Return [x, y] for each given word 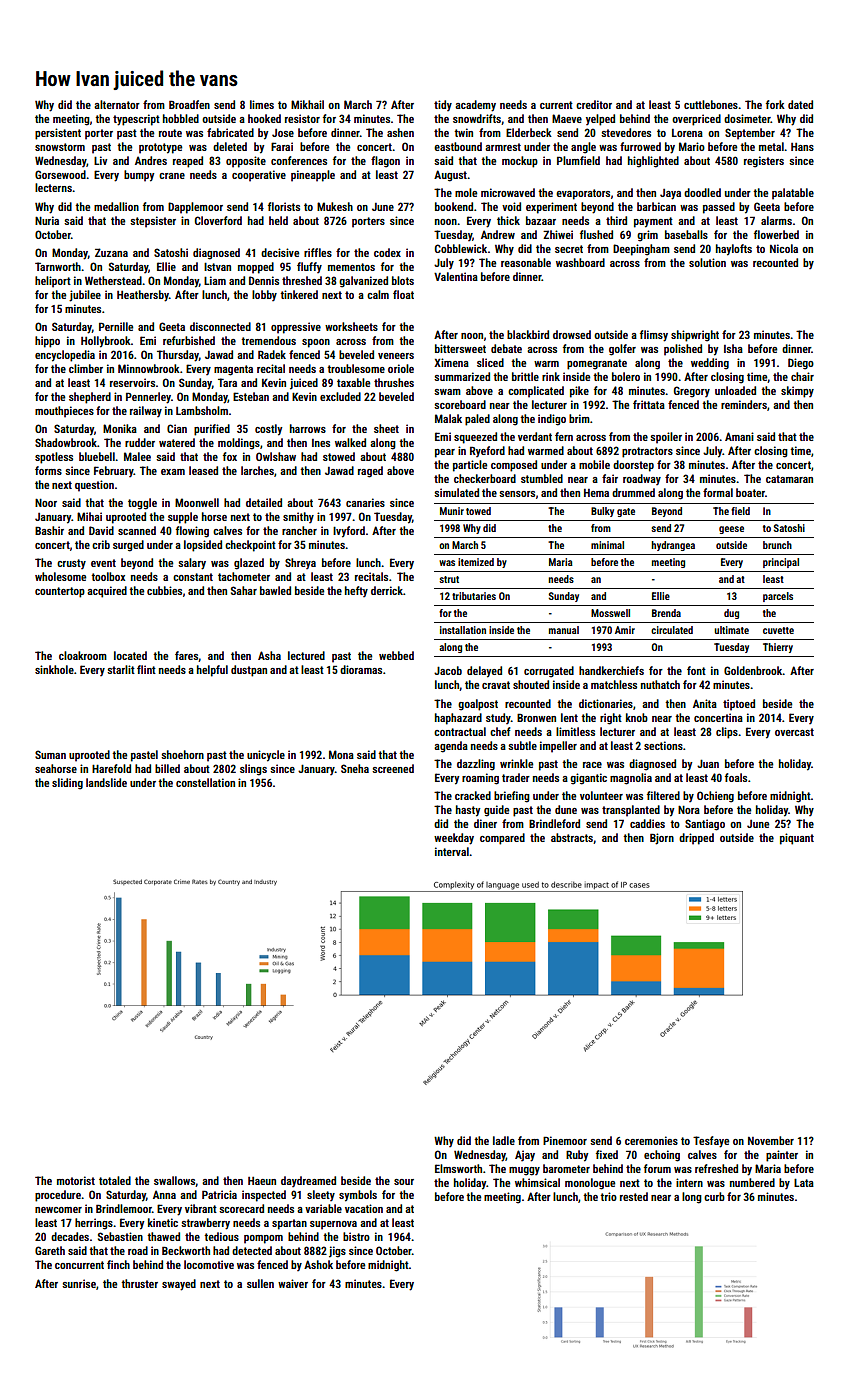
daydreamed [308, 1181]
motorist [76, 1180]
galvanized [363, 282]
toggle [142, 504]
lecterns [53, 187]
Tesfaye [711, 1142]
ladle [504, 1140]
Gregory [692, 392]
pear [445, 453]
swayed [179, 1285]
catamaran [789, 479]
